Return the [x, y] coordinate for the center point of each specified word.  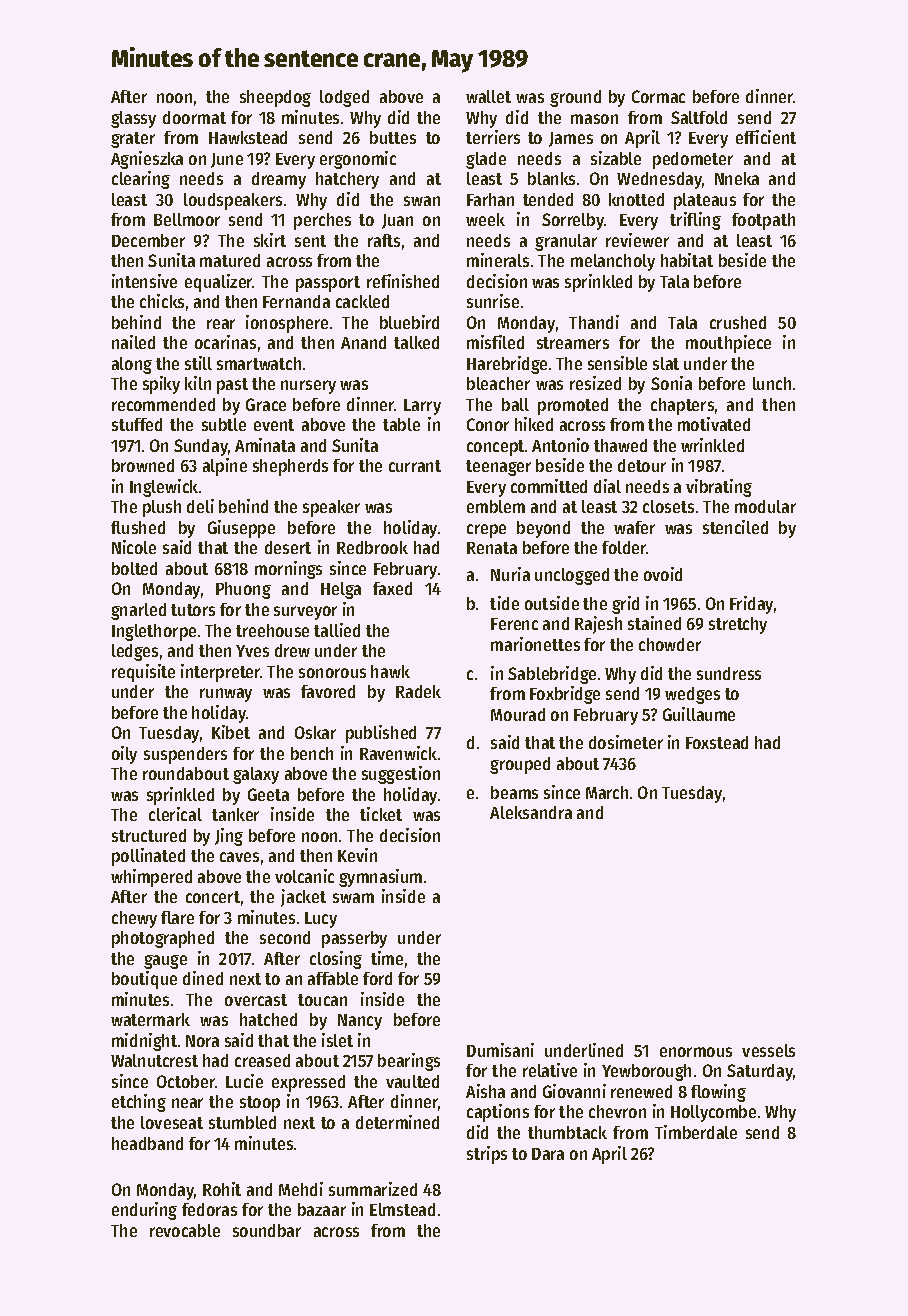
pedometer [693, 160]
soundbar [267, 1230]
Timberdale [696, 1132]
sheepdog [275, 98]
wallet [488, 96]
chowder [670, 644]
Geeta [268, 794]
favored [328, 691]
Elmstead [402, 1209]
